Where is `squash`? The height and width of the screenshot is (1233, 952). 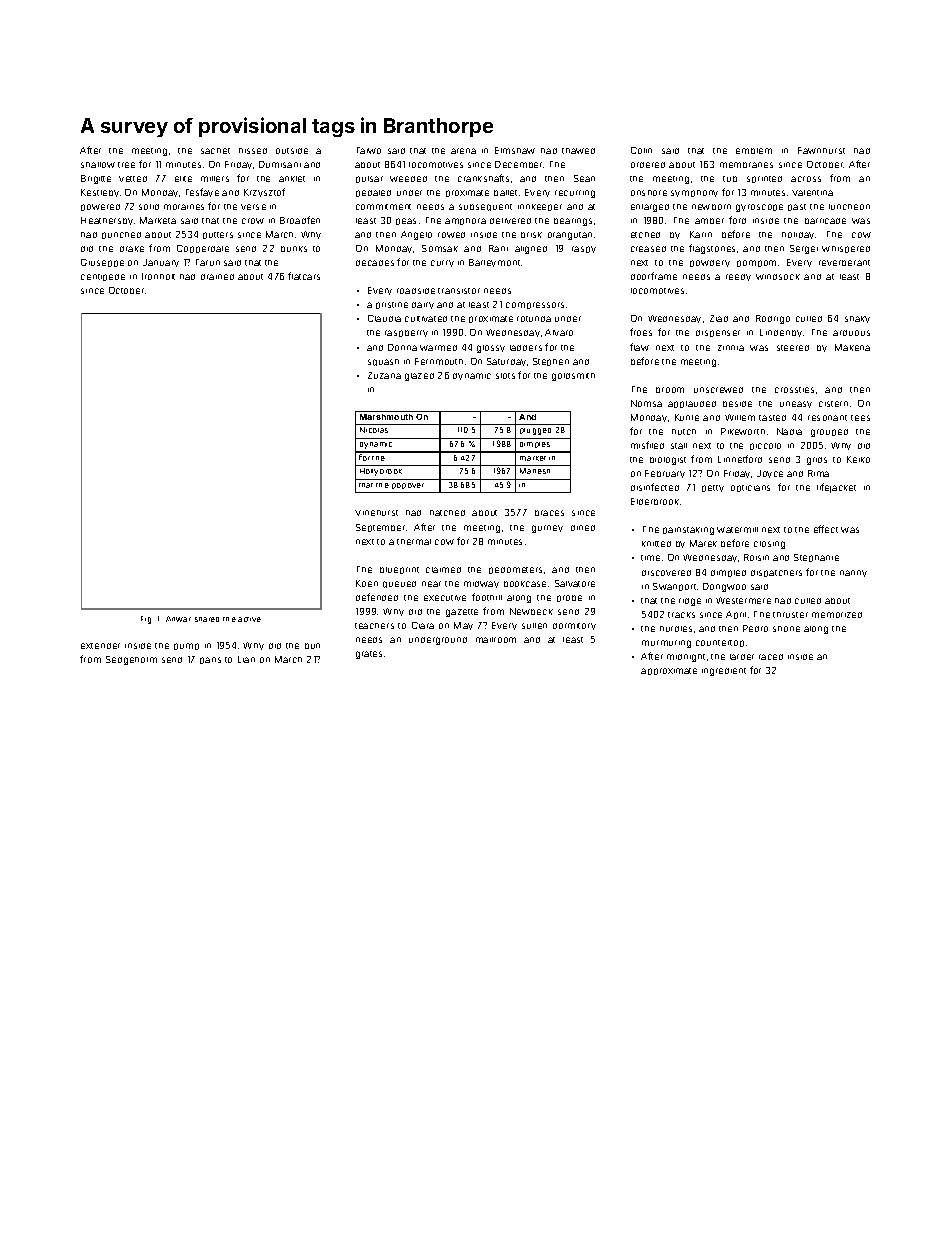
squash is located at coordinates (383, 362).
